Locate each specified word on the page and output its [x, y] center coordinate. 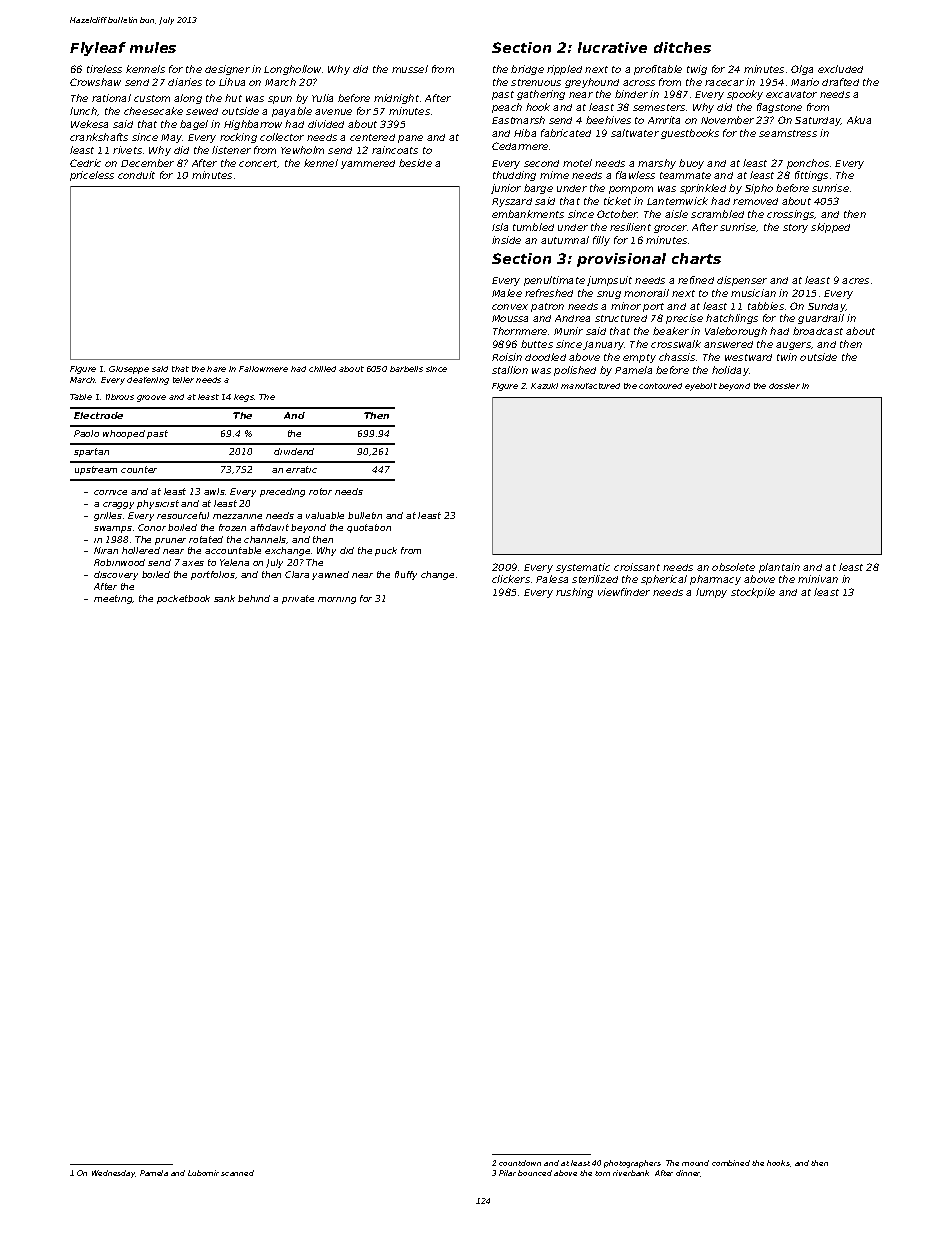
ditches [682, 47]
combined [731, 1163]
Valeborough [736, 332]
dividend [294, 451]
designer [227, 70]
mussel [410, 69]
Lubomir [203, 1173]
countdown [520, 1163]
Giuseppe [129, 370]
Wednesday [114, 1174]
